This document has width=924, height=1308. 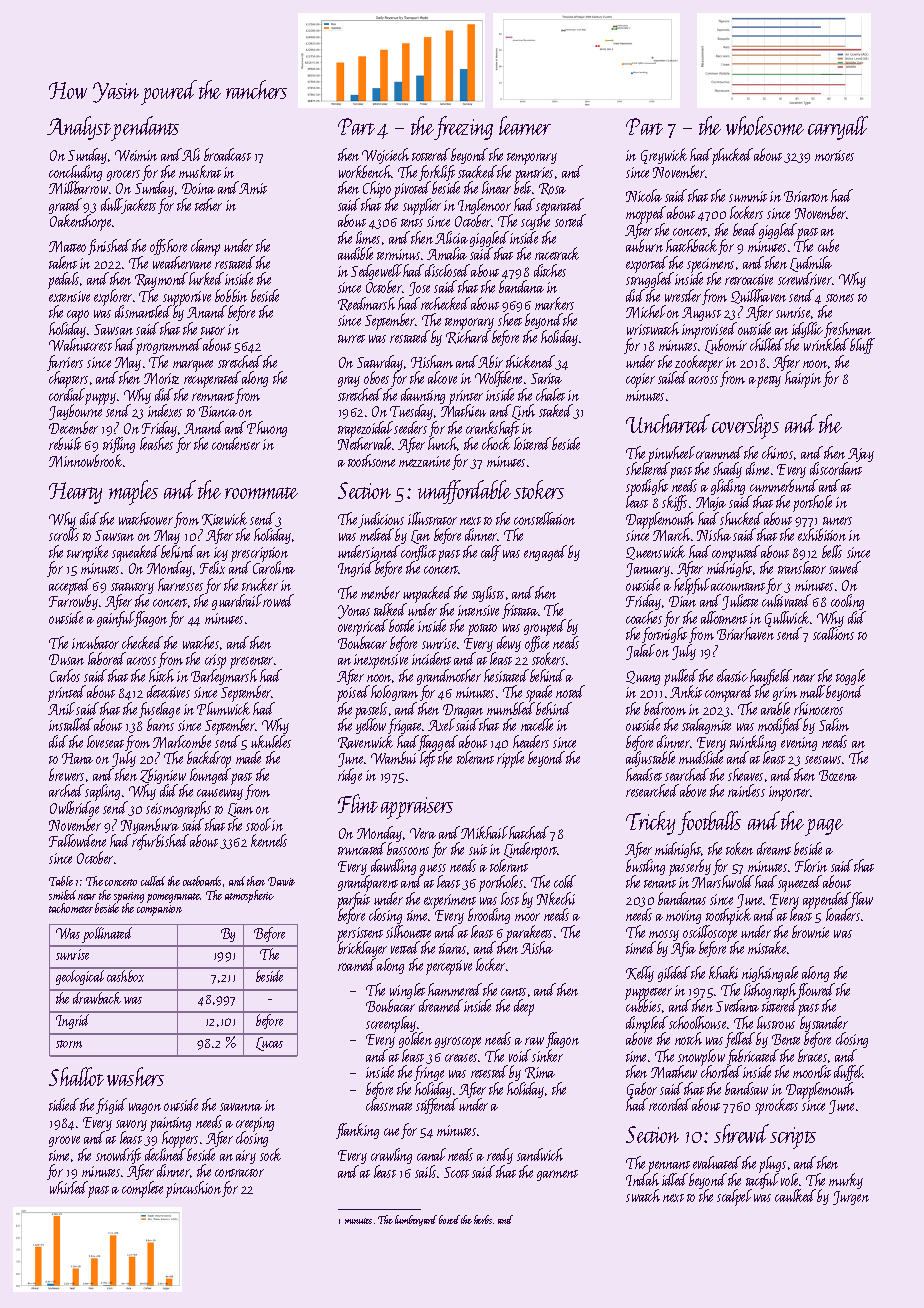 What do you see at coordinates (737, 1005) in the document?
I see `Svetlana` at bounding box center [737, 1005].
